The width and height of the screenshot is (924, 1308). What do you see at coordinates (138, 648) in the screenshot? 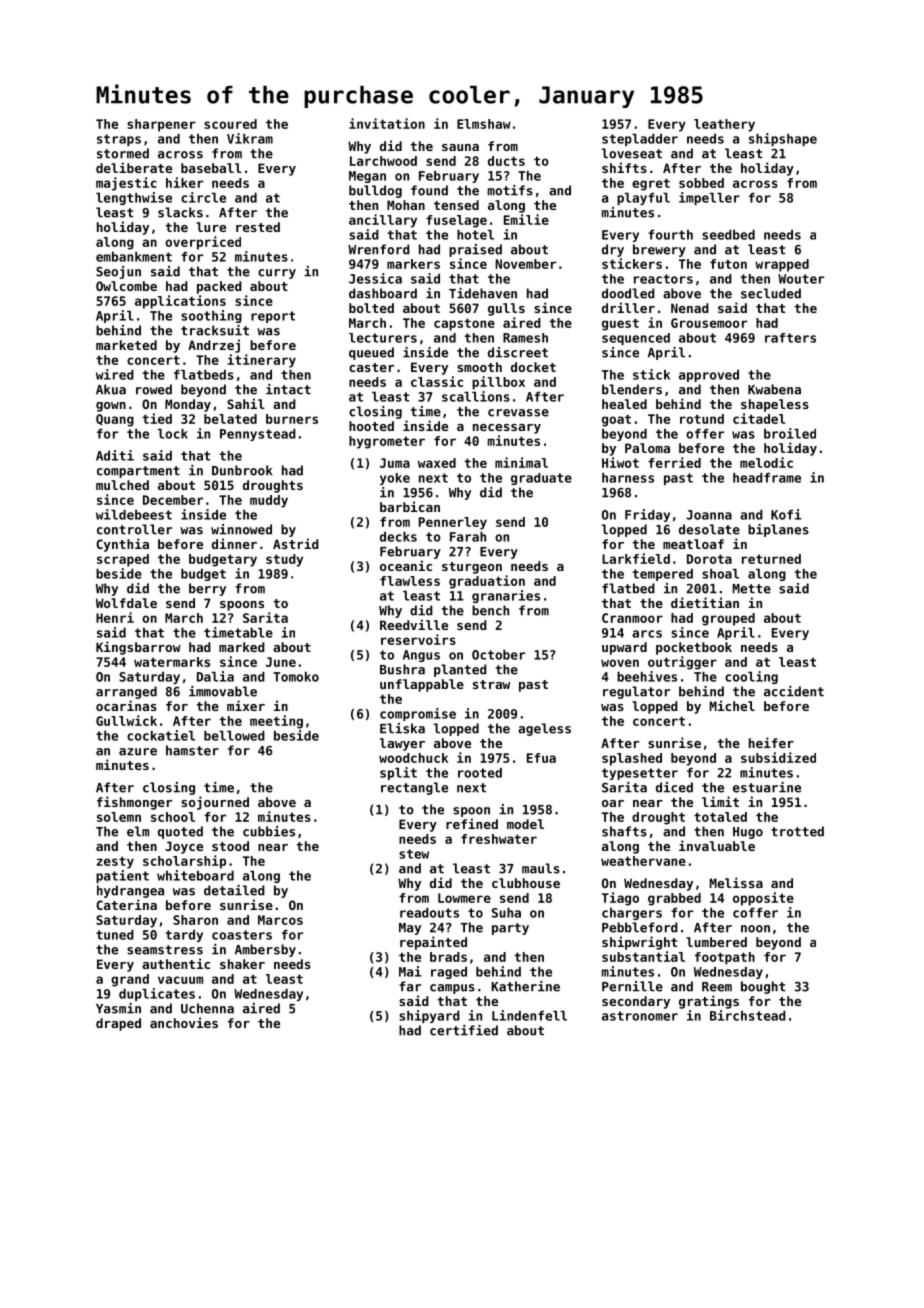
I see `Kingsbarrow` at bounding box center [138, 648].
